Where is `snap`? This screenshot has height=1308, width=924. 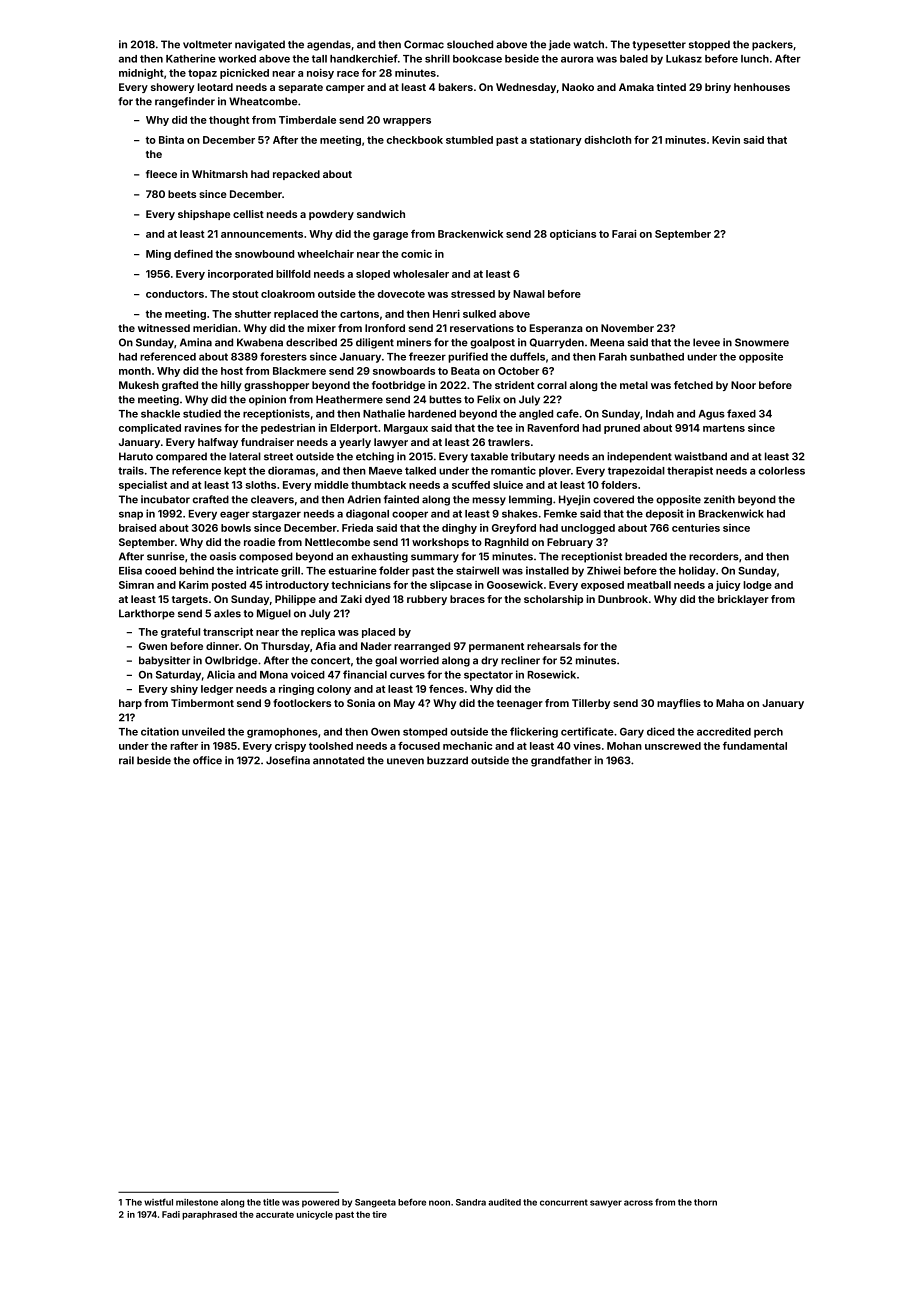 snap is located at coordinates (131, 515).
